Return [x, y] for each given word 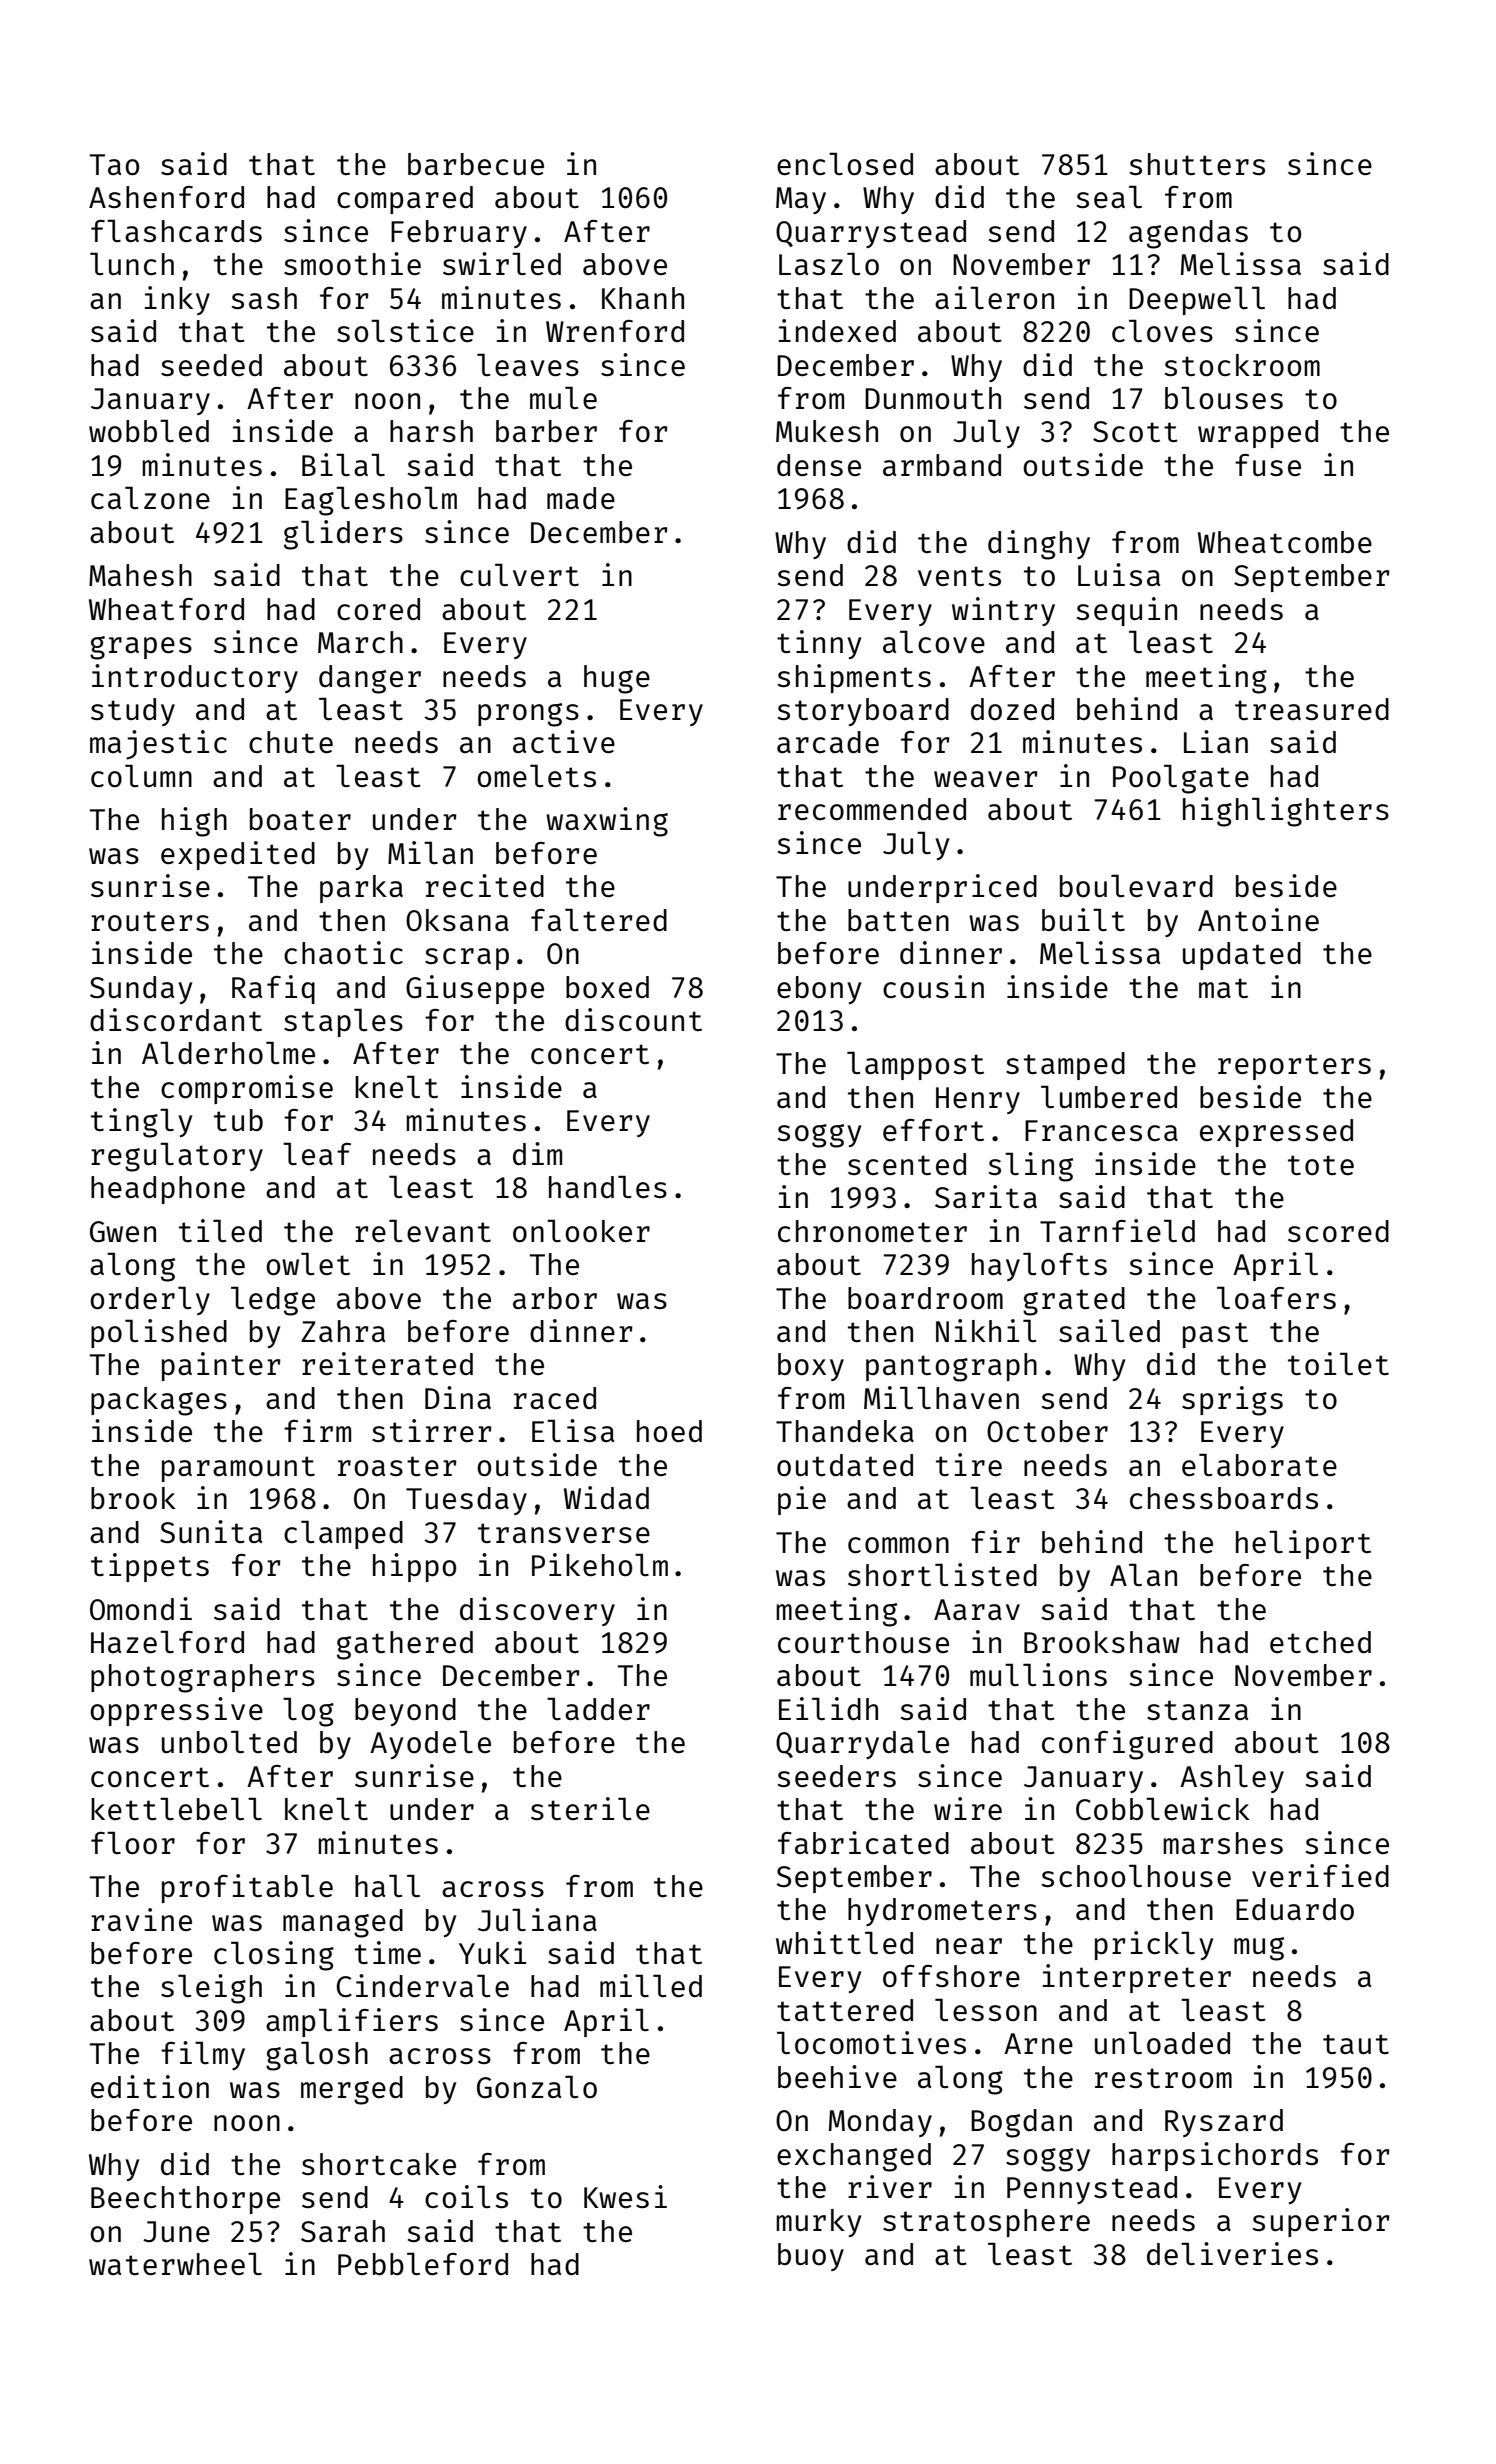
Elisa [573, 1430]
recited [485, 885]
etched [1320, 1642]
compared [405, 200]
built [1083, 919]
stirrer [431, 1430]
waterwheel [175, 2263]
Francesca [1101, 1130]
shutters [1197, 164]
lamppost [915, 1065]
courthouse [863, 1642]
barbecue [476, 164]
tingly [141, 1123]
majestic [158, 745]
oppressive [176, 1711]
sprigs [1232, 1401]
